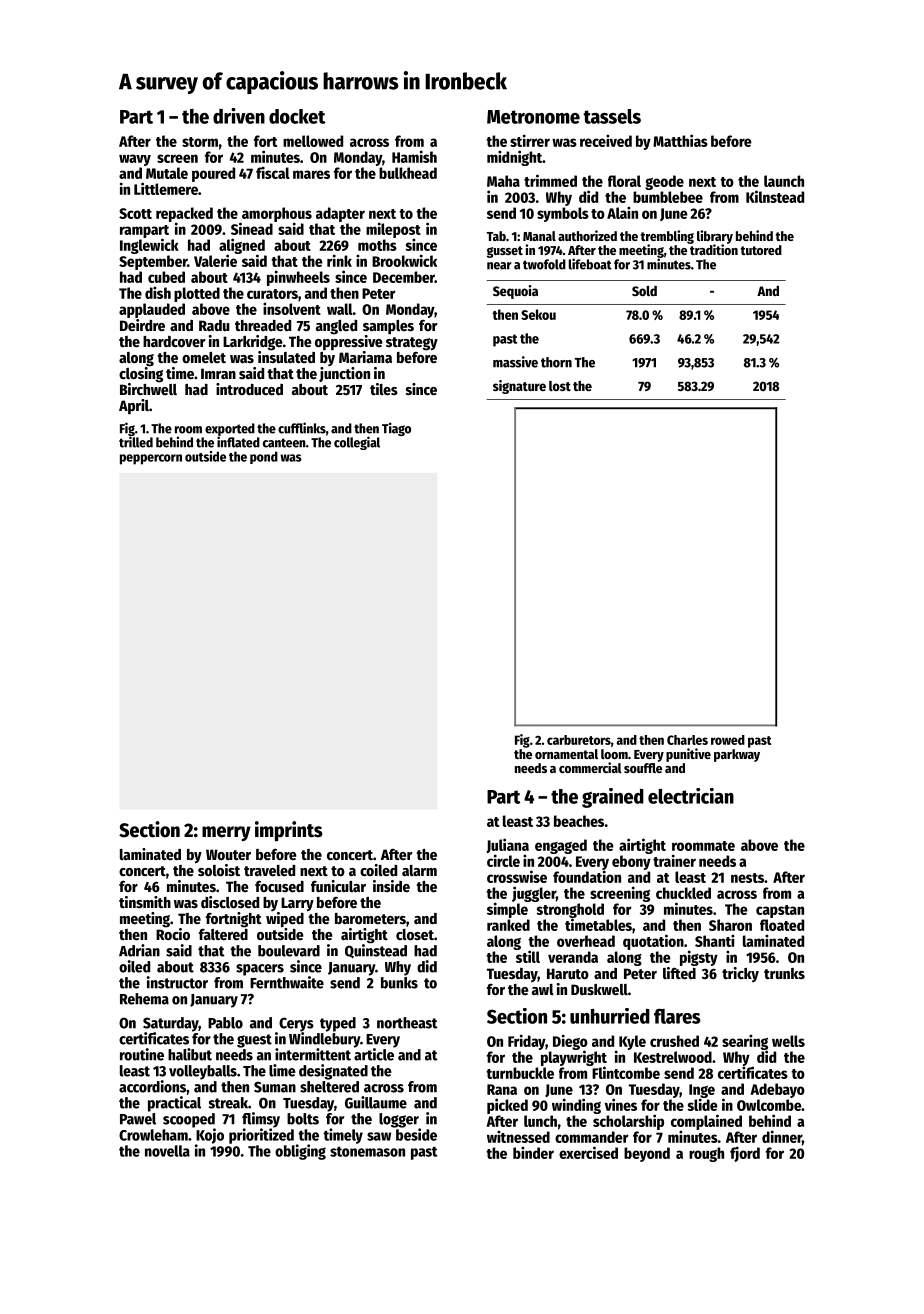 Image resolution: width=924 pixels, height=1314 pixels. I want to click on inflated, so click(238, 442).
